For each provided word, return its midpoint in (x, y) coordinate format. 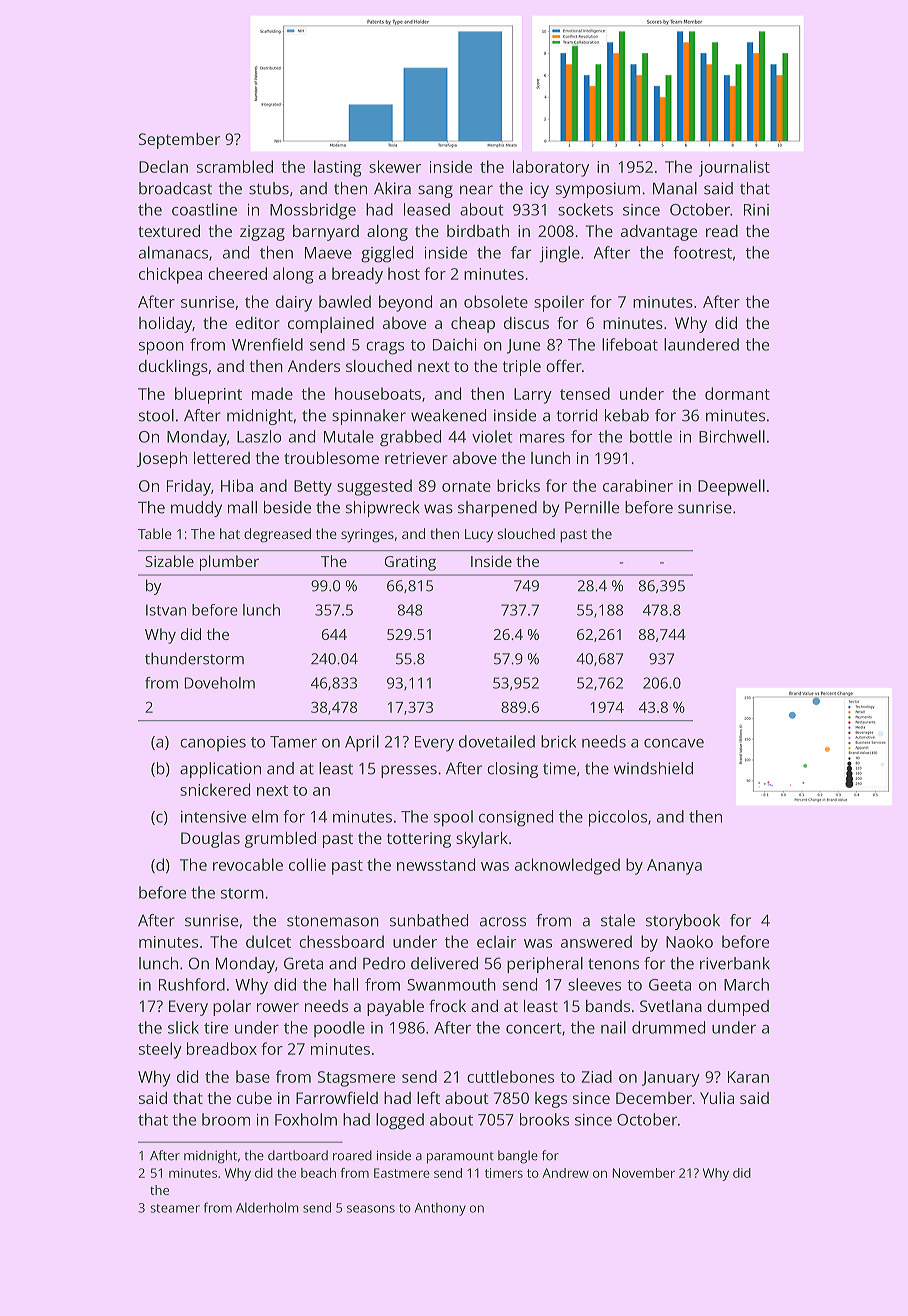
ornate (466, 486)
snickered (215, 789)
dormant (737, 393)
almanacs (173, 252)
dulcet (268, 941)
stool (156, 415)
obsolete (496, 301)
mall (242, 507)
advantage (659, 233)
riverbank (735, 963)
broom (226, 1119)
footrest (702, 252)
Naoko (689, 941)
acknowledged (567, 866)
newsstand (436, 864)
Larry (533, 396)
